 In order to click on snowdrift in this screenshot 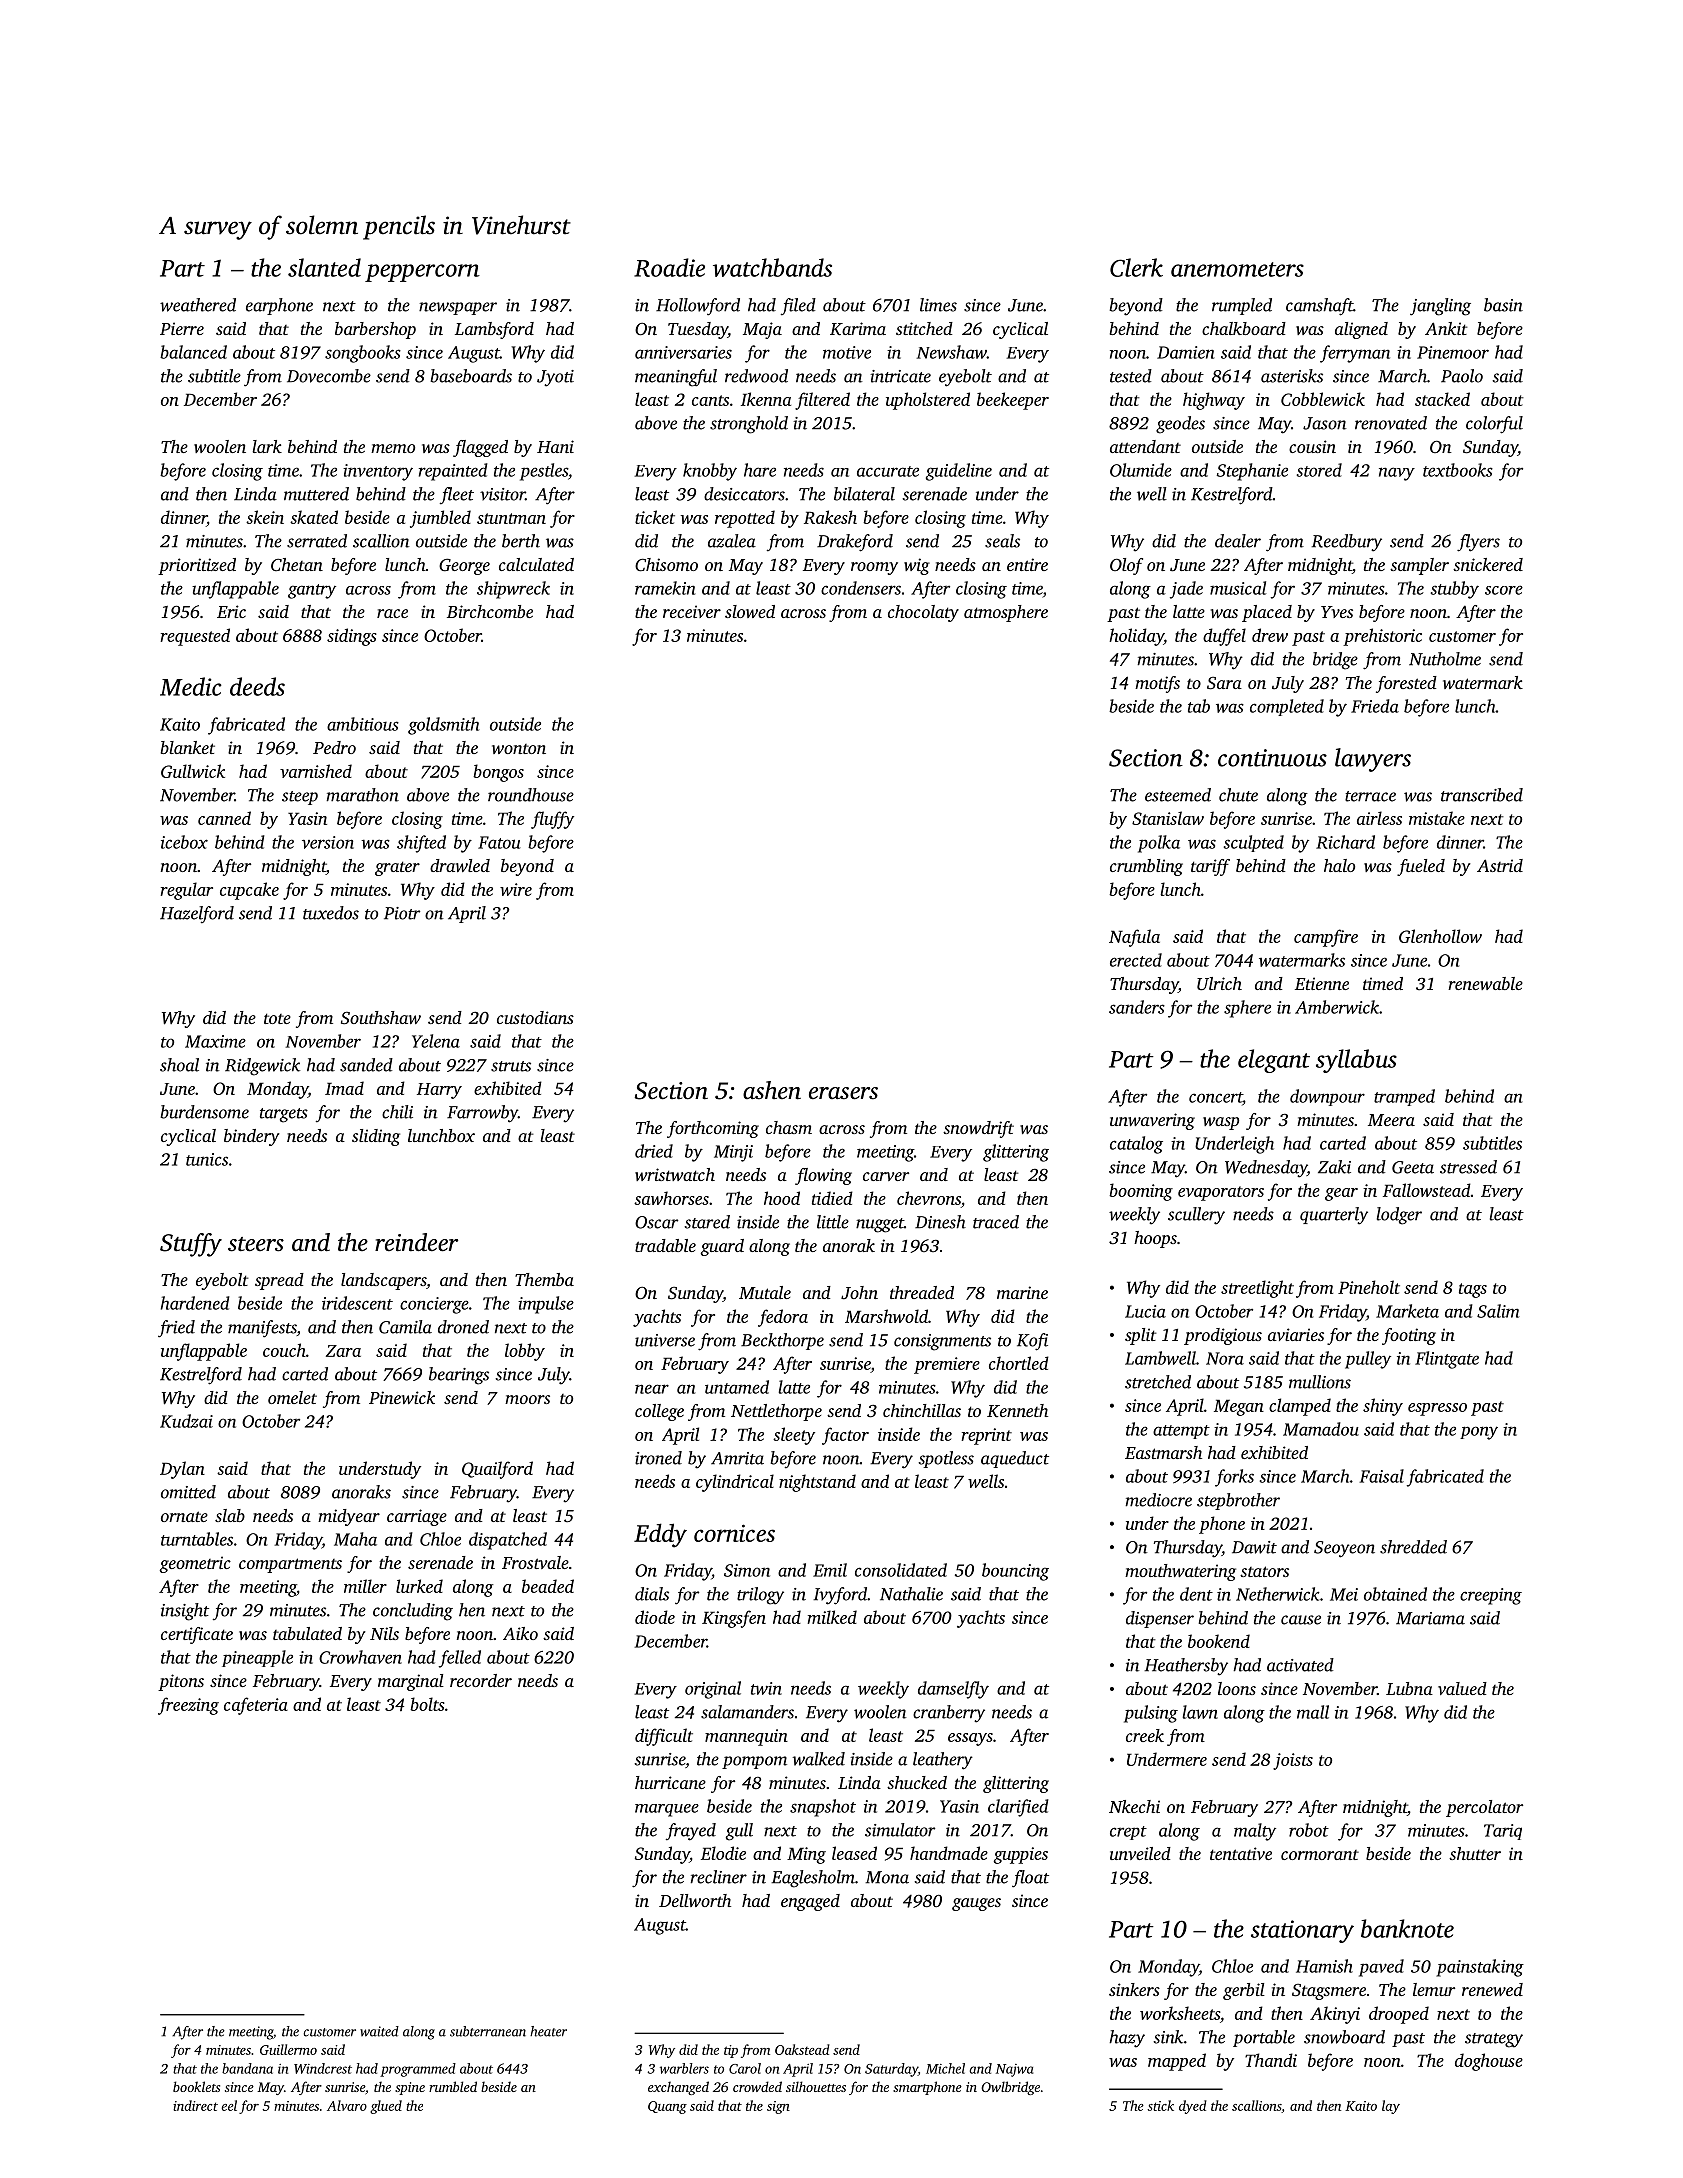, I will do `click(978, 1129)`.
